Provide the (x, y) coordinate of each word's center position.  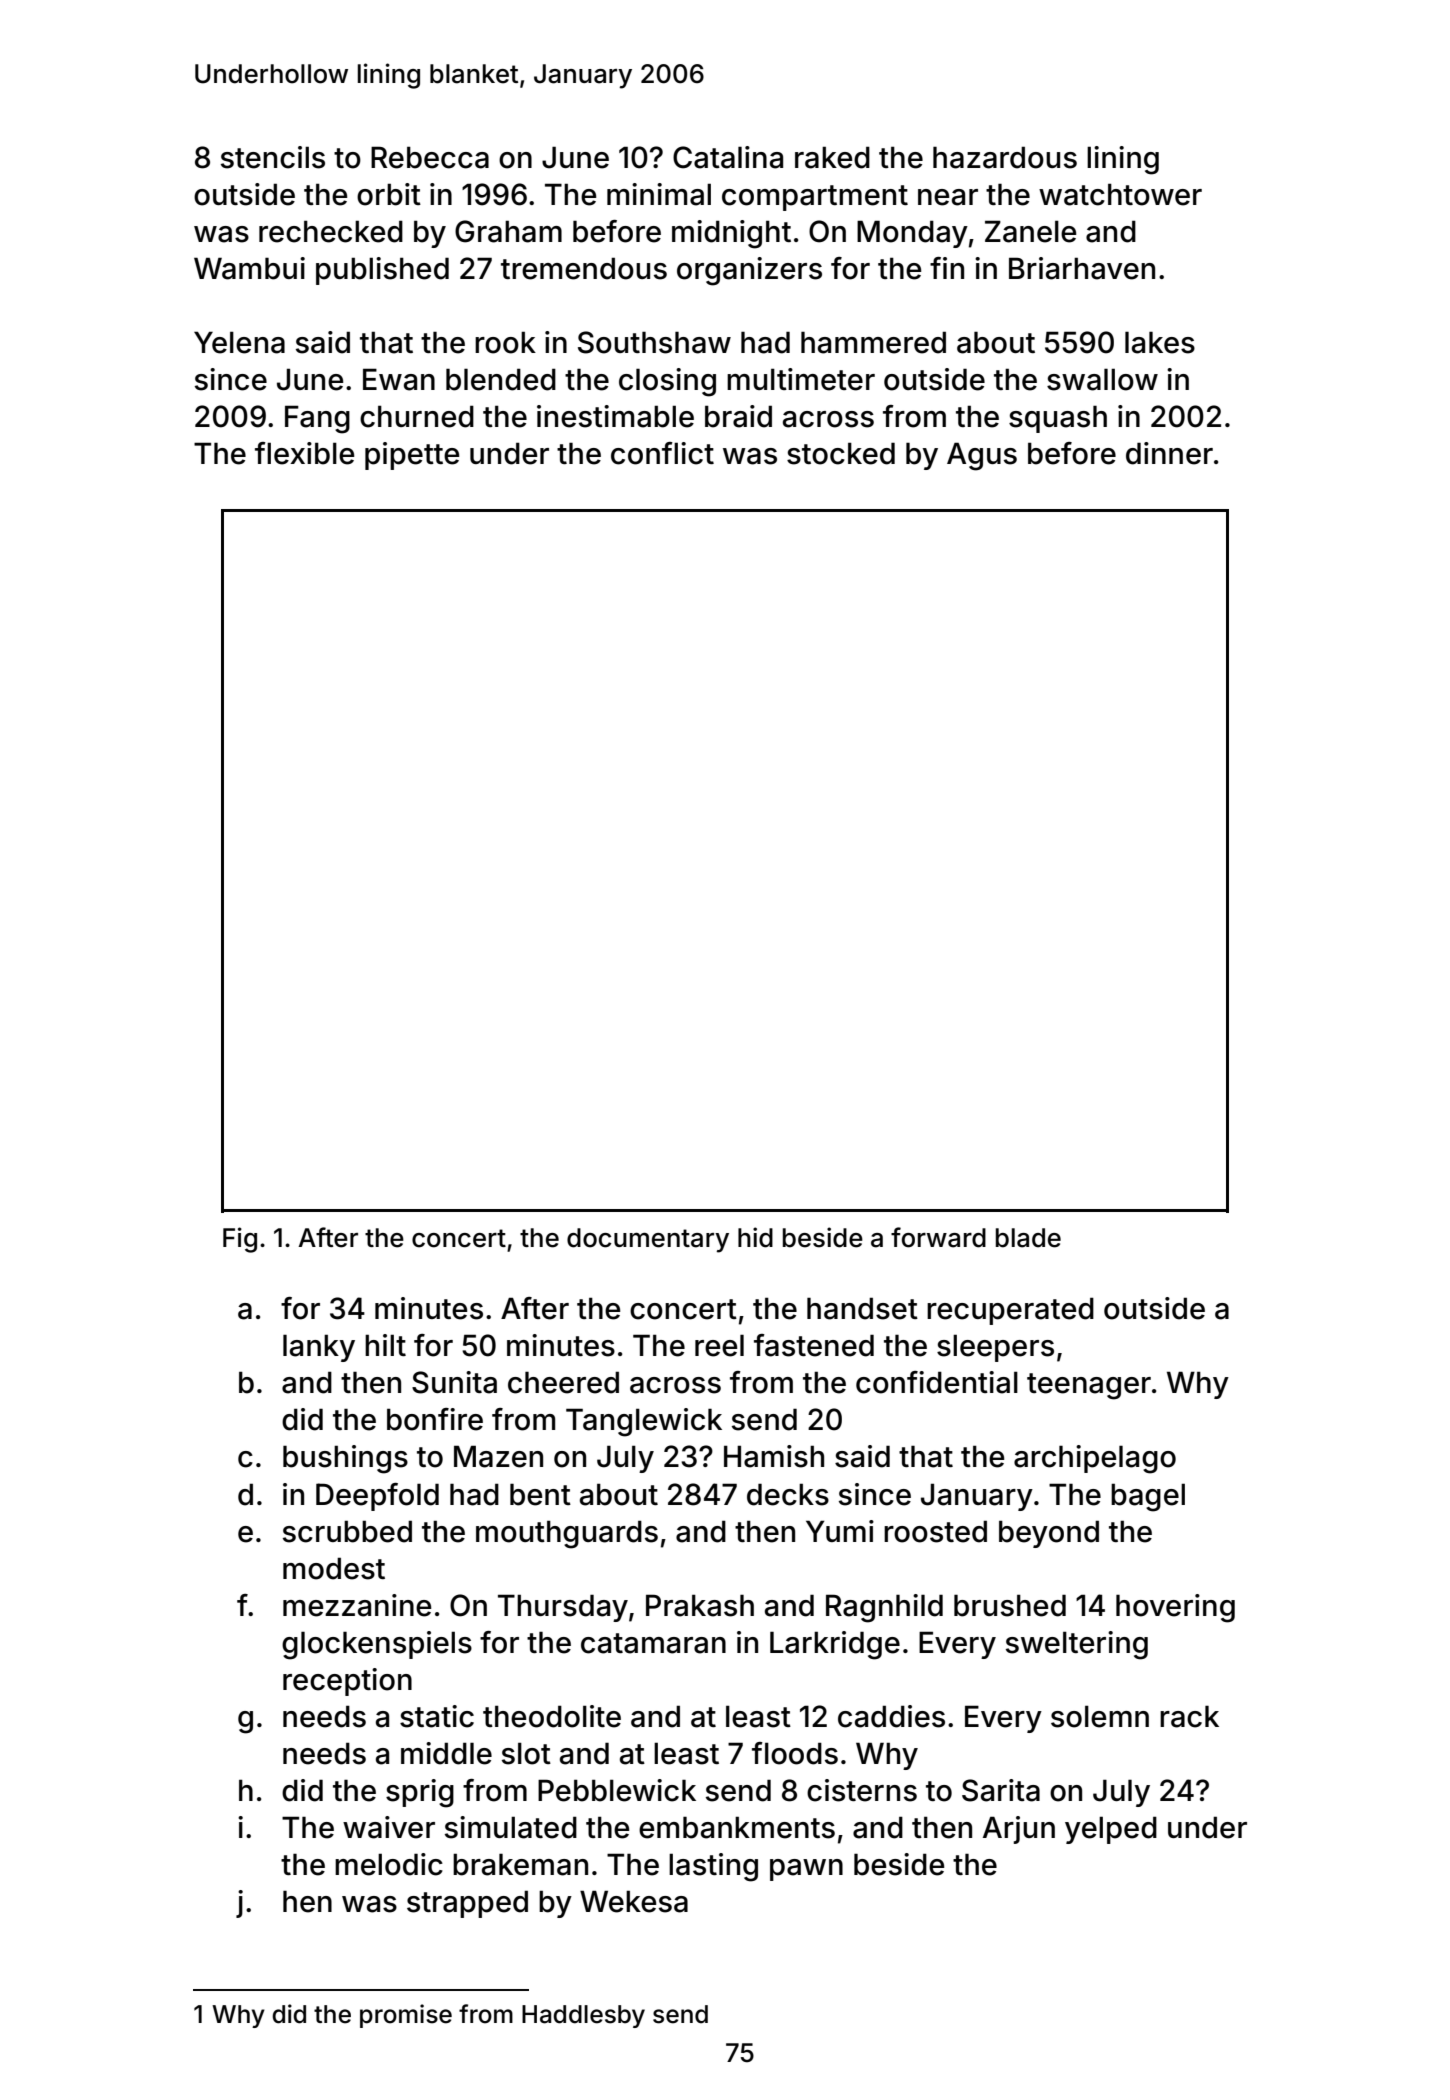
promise (406, 2016)
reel (719, 1345)
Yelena (239, 342)
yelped (1111, 1830)
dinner (1169, 453)
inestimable (615, 416)
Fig (240, 1240)
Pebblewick (617, 1790)
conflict (662, 453)
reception (347, 1682)
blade (1028, 1238)
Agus (982, 456)
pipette (412, 456)
